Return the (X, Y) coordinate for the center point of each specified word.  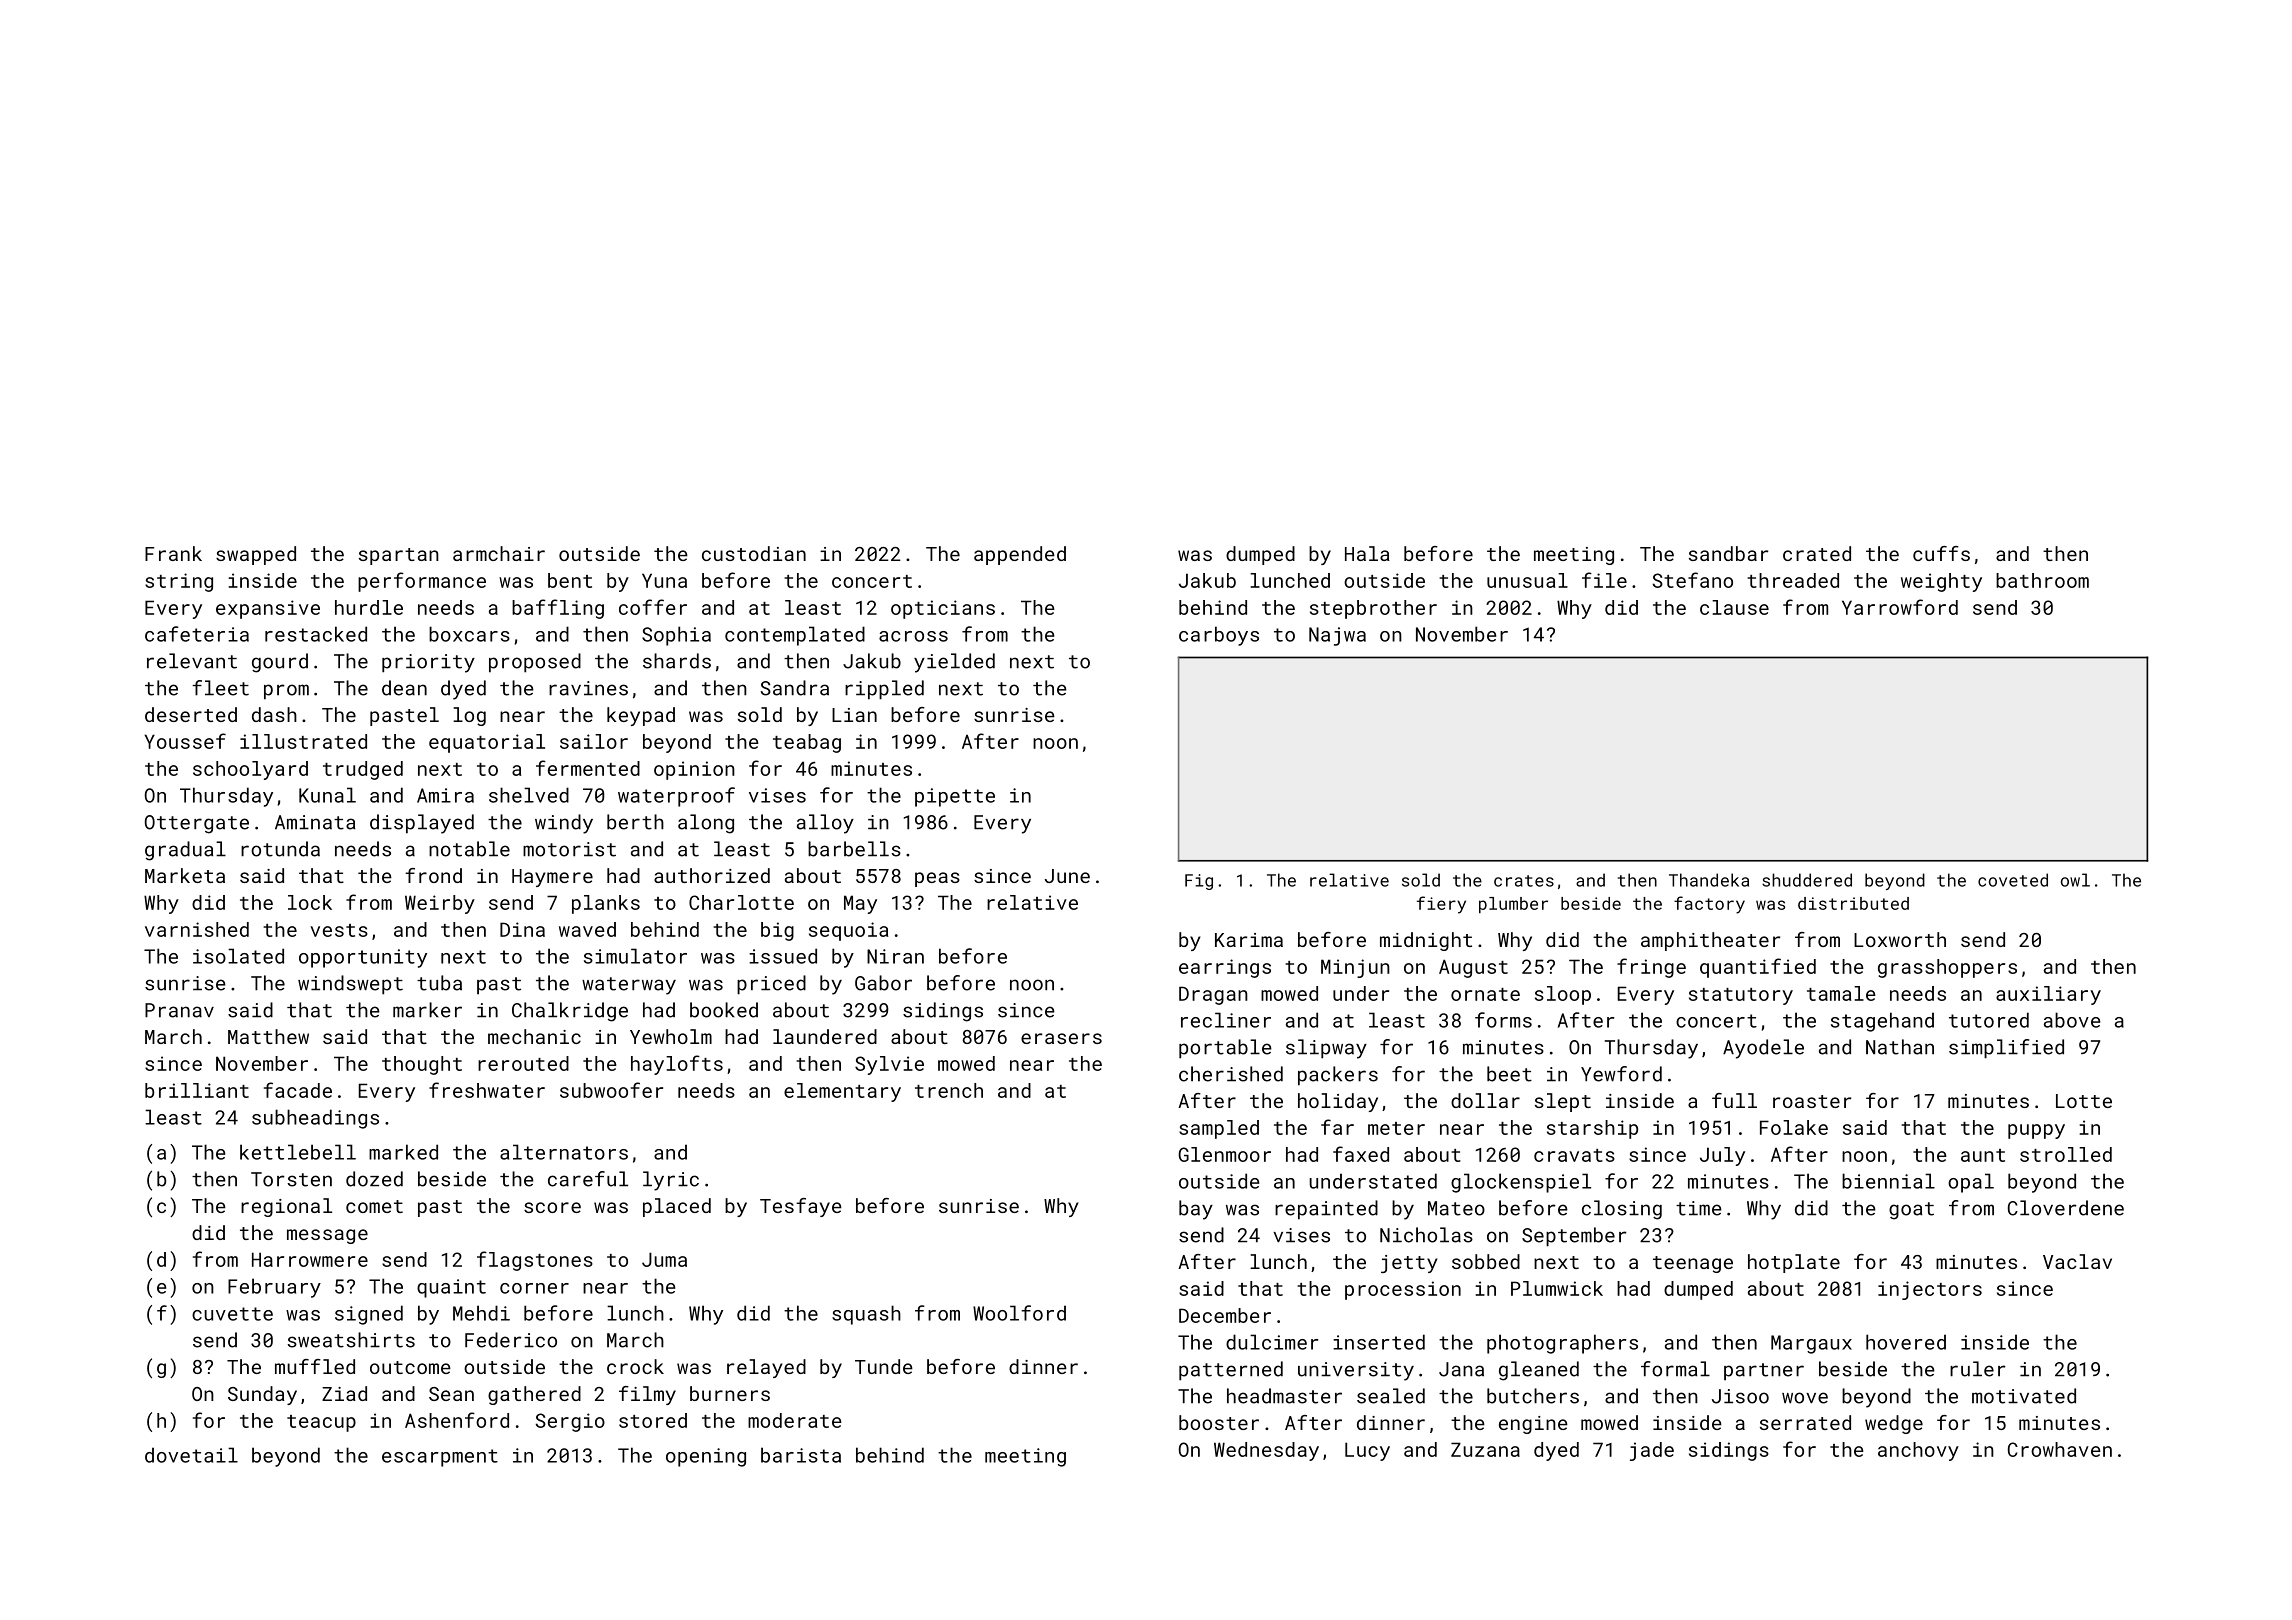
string (179, 582)
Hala (1367, 553)
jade (1652, 1451)
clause (1734, 607)
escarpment (440, 1458)
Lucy (1367, 1451)
